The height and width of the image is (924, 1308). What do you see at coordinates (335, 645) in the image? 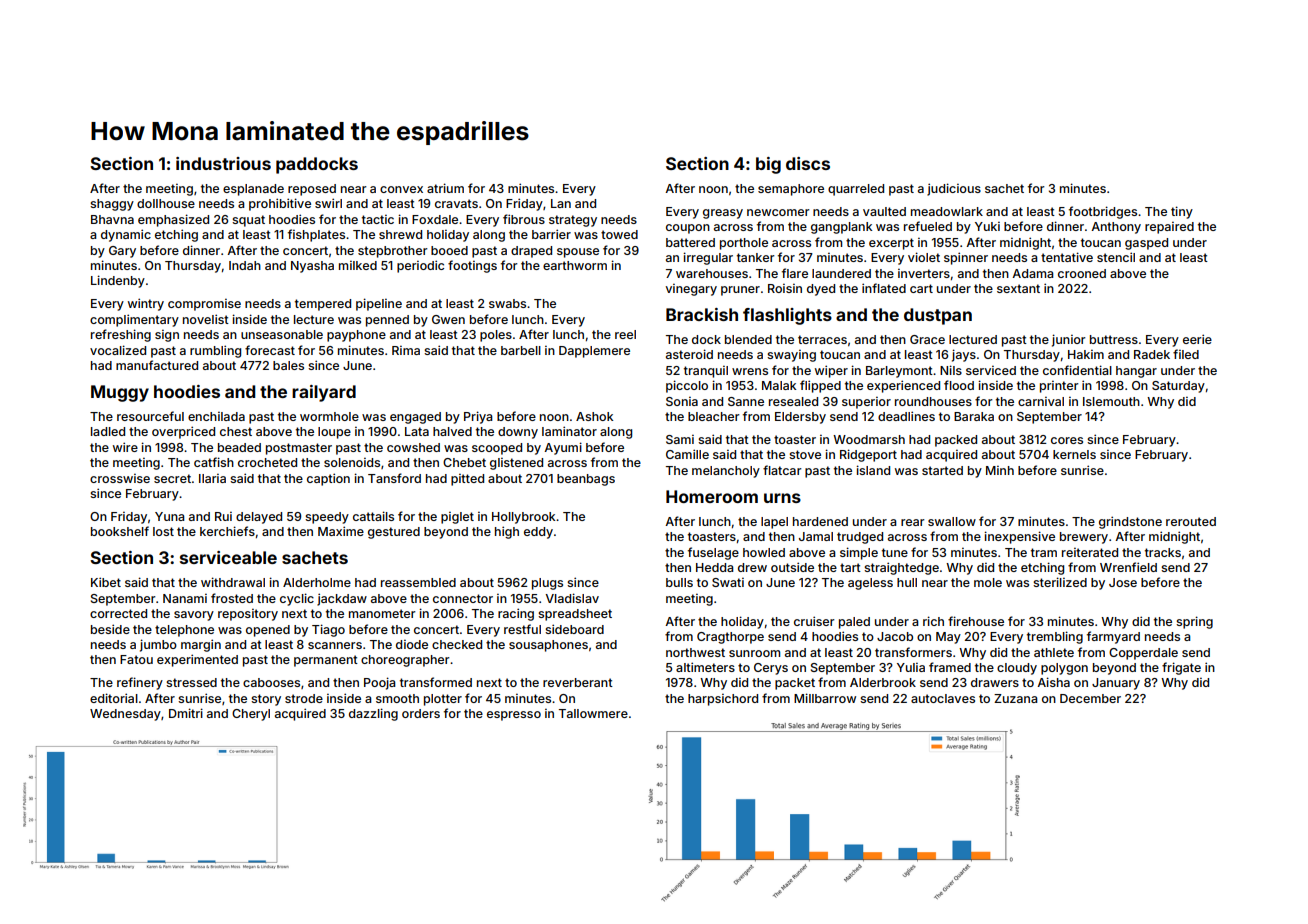
I see `scanners` at bounding box center [335, 645].
